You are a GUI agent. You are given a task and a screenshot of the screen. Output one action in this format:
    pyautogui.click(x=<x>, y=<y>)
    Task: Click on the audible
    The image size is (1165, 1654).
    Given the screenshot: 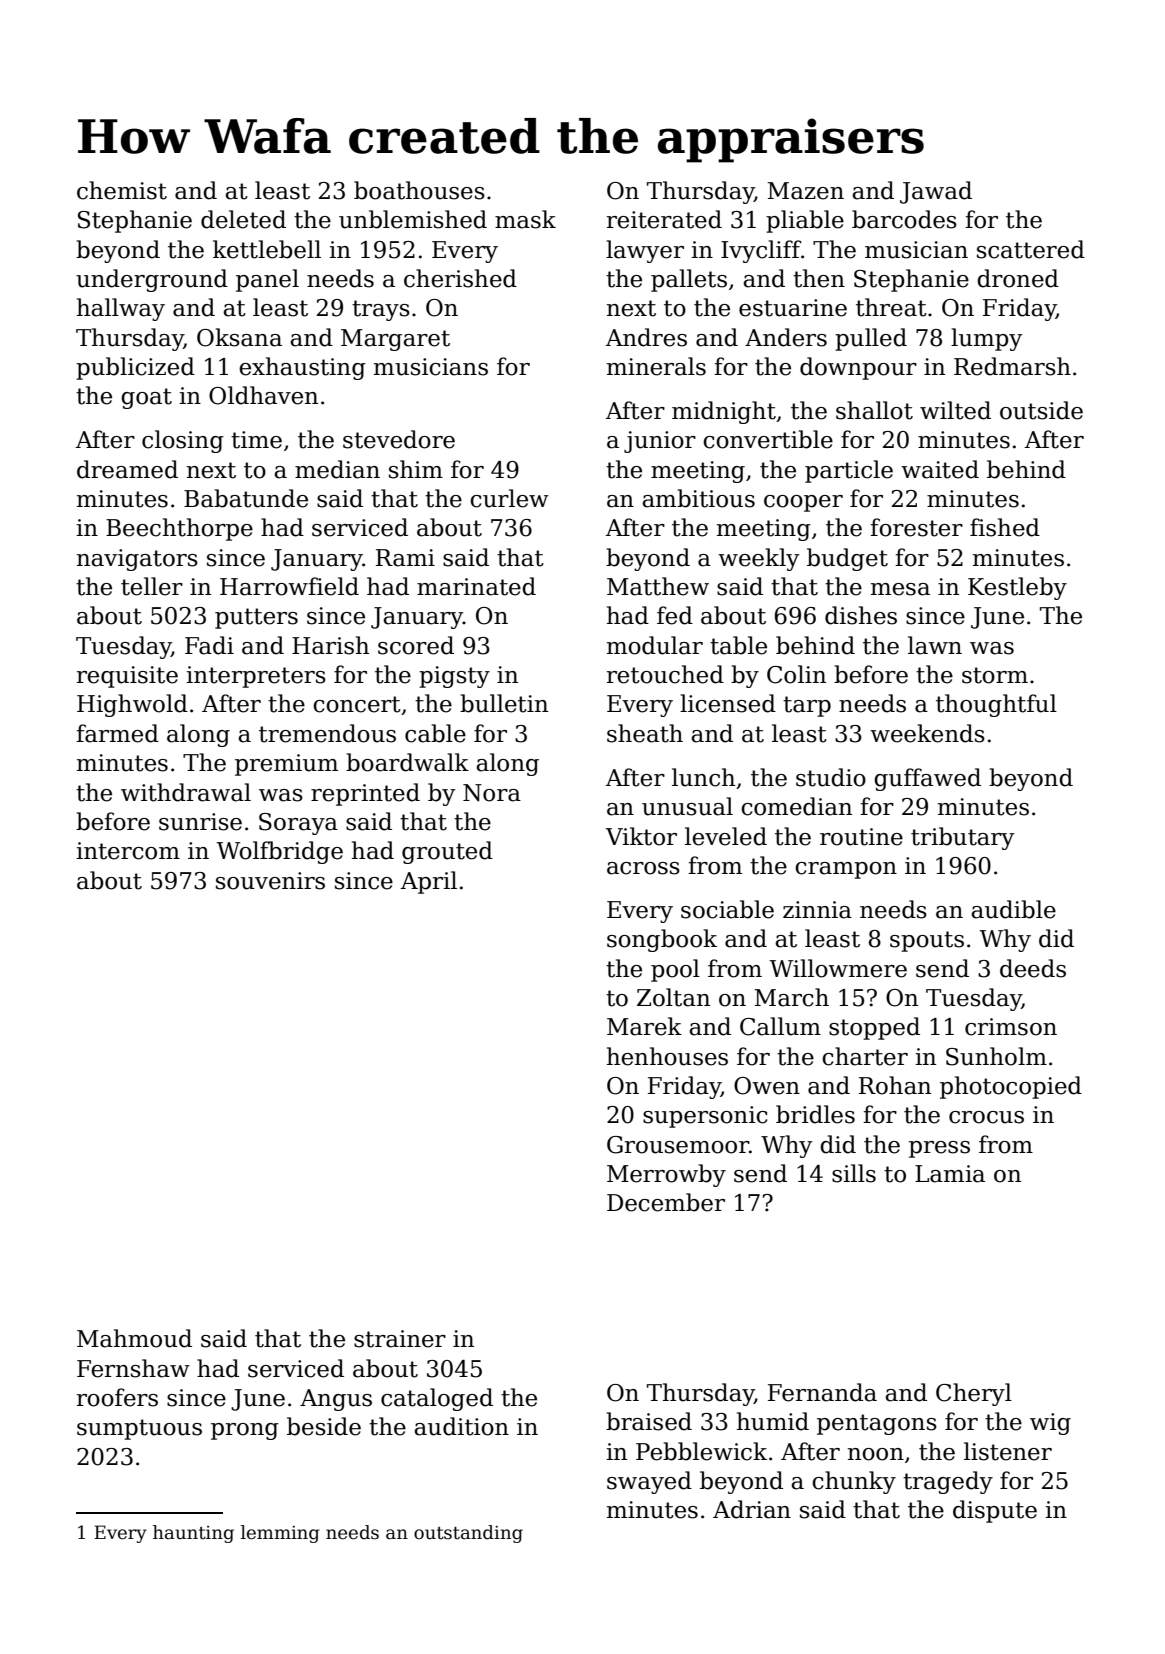 What is the action you would take?
    pyautogui.click(x=1013, y=909)
